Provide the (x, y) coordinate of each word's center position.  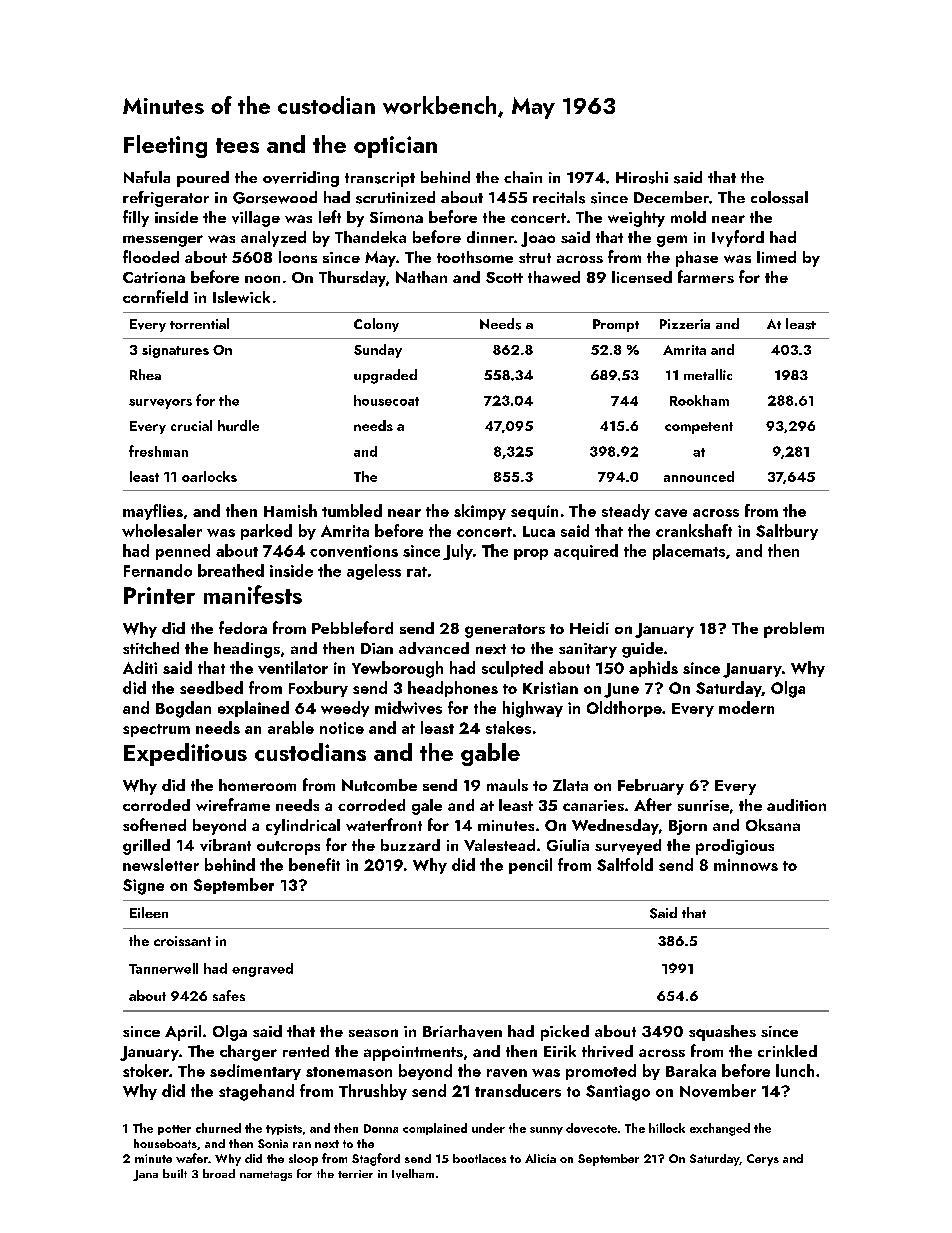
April (183, 1033)
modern (746, 707)
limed (776, 257)
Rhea (145, 374)
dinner (490, 237)
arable (291, 727)
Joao (538, 239)
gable (490, 754)
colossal (779, 197)
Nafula (147, 177)
